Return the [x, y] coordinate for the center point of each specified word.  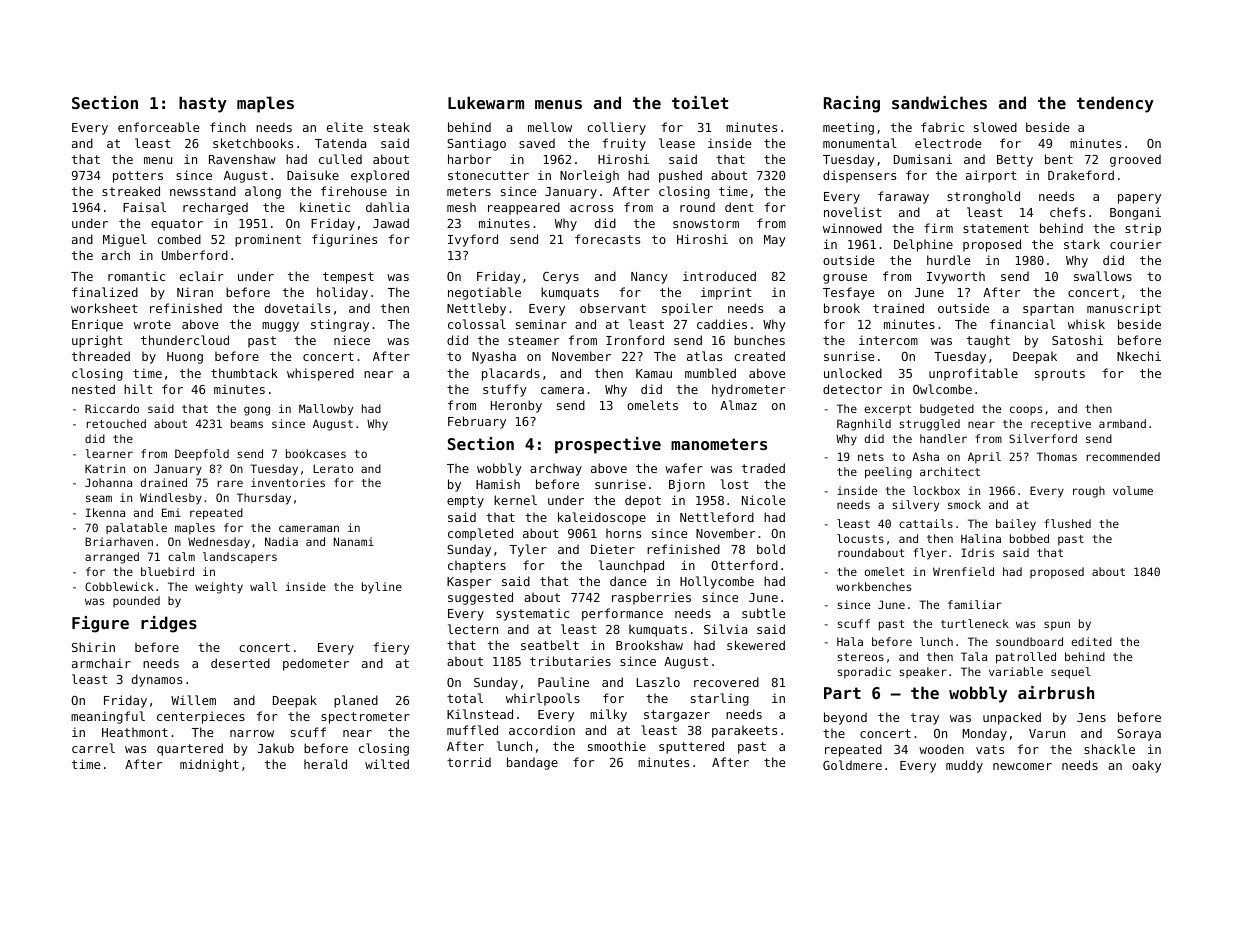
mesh [461, 207]
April [984, 458]
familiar [975, 604]
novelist [853, 212]
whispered [320, 374]
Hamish [498, 484]
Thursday [264, 499]
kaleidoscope [602, 518]
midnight [209, 765]
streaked [131, 191]
